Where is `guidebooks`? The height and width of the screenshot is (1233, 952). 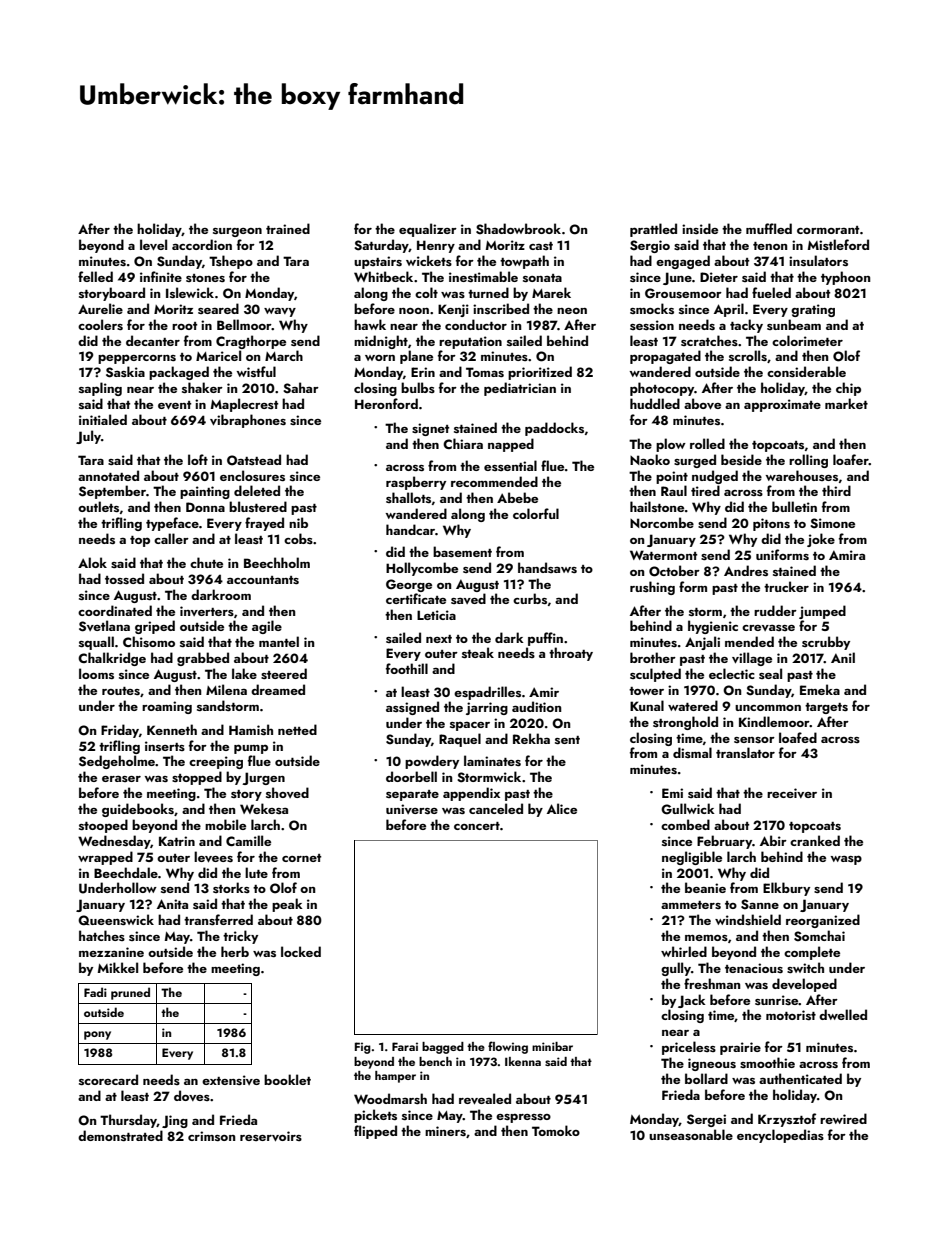 guidebooks is located at coordinates (138, 810).
